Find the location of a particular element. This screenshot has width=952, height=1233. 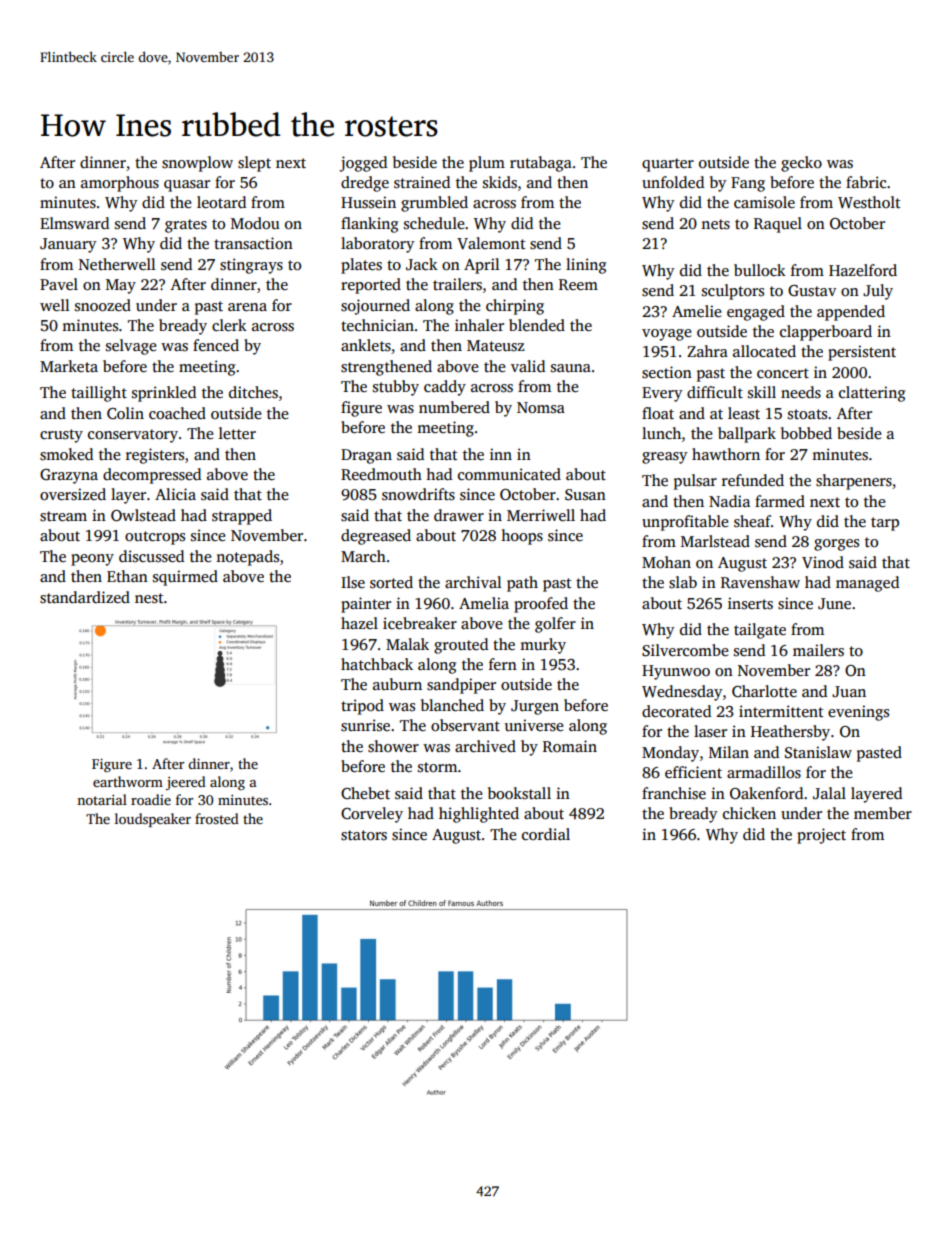

stators is located at coordinates (364, 835).
